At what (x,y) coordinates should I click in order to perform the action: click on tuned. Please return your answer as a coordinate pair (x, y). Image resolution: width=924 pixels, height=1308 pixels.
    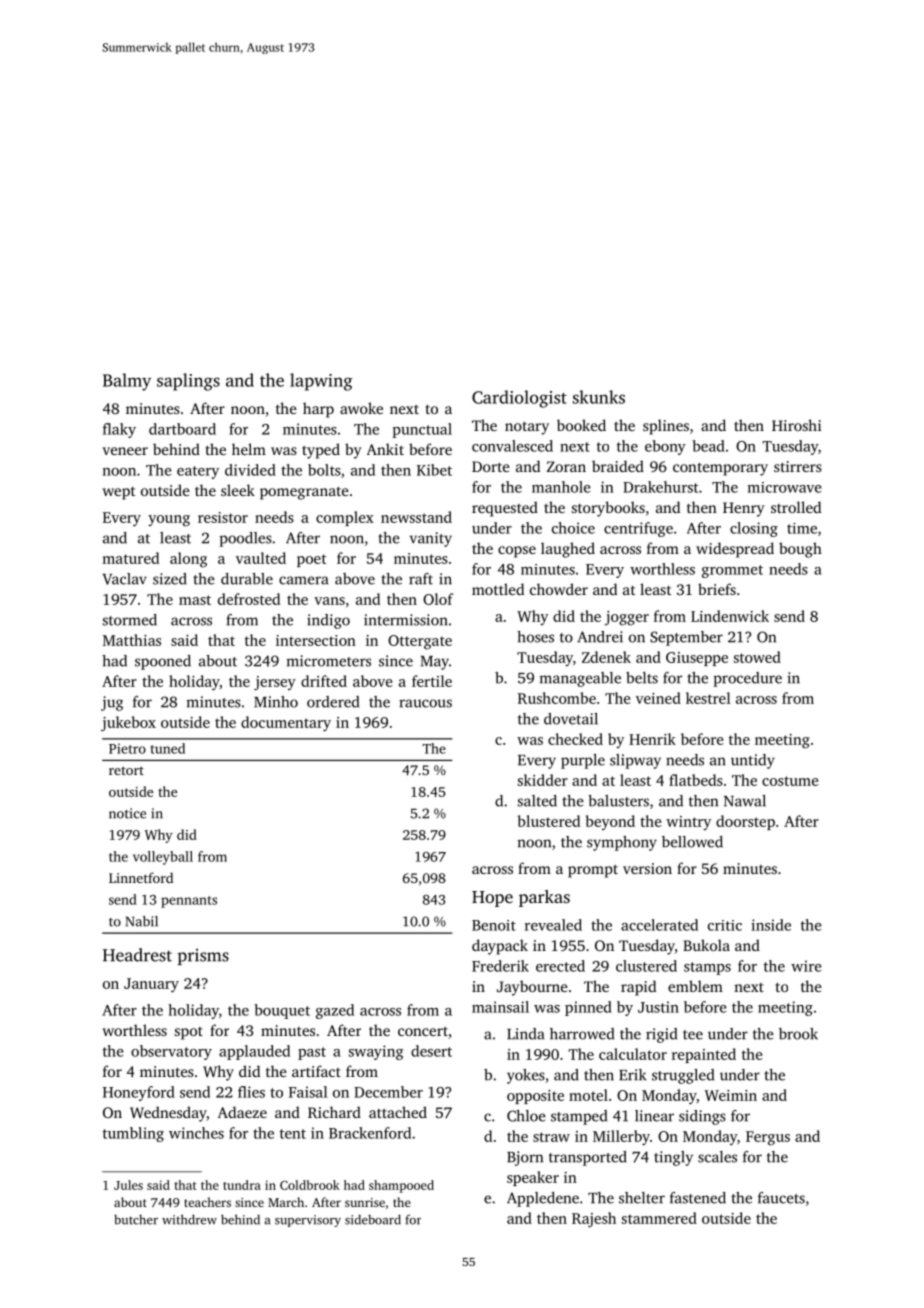
    Looking at the image, I should click on (168, 748).
